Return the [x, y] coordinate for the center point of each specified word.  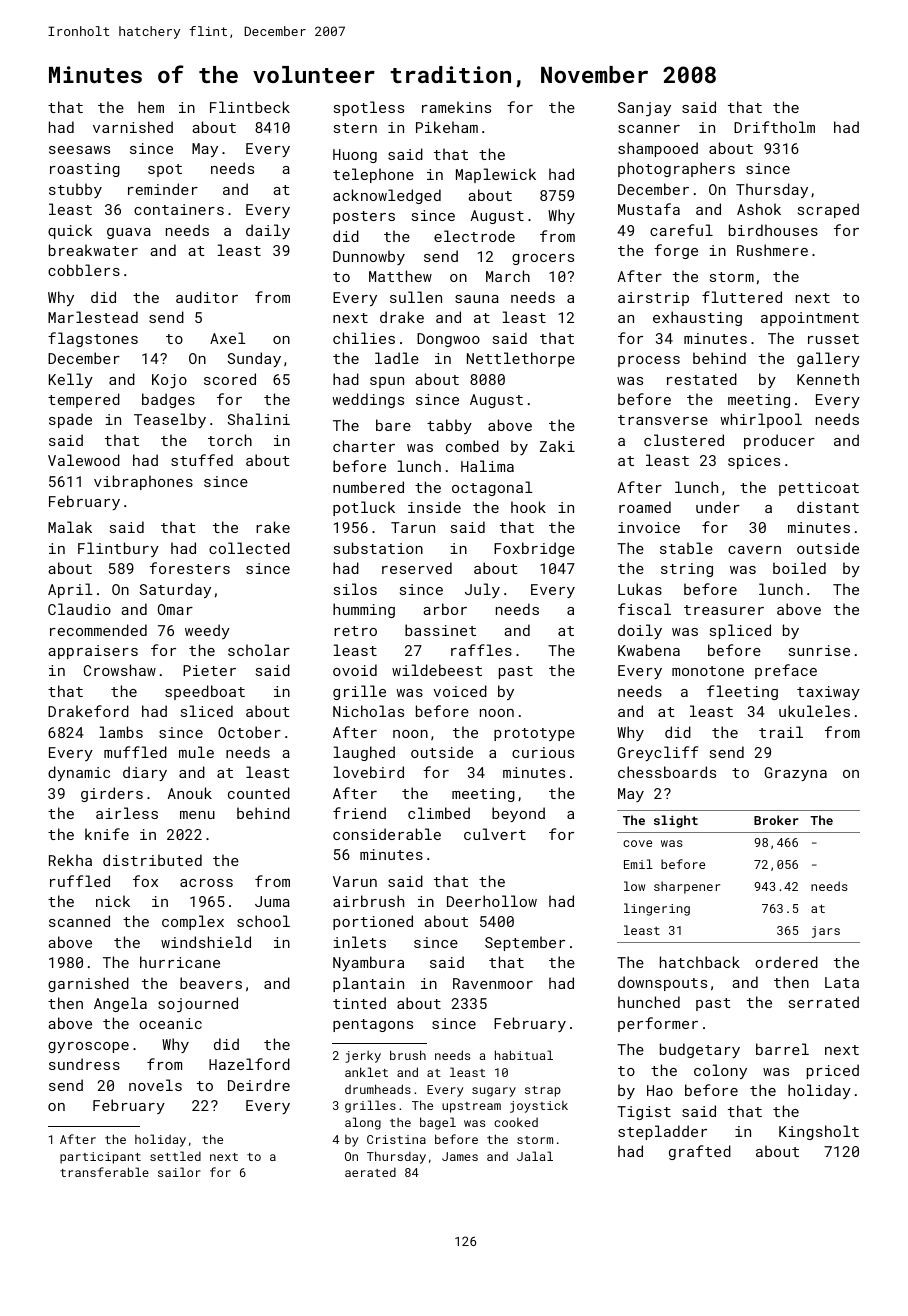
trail [781, 732]
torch [230, 440]
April [70, 590]
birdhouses [773, 230]
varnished [133, 127]
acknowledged [387, 196]
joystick [539, 1107]
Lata [842, 982]
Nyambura [368, 963]
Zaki [557, 446]
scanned [79, 921]
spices [754, 462]
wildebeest [437, 670]
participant [100, 1158]
